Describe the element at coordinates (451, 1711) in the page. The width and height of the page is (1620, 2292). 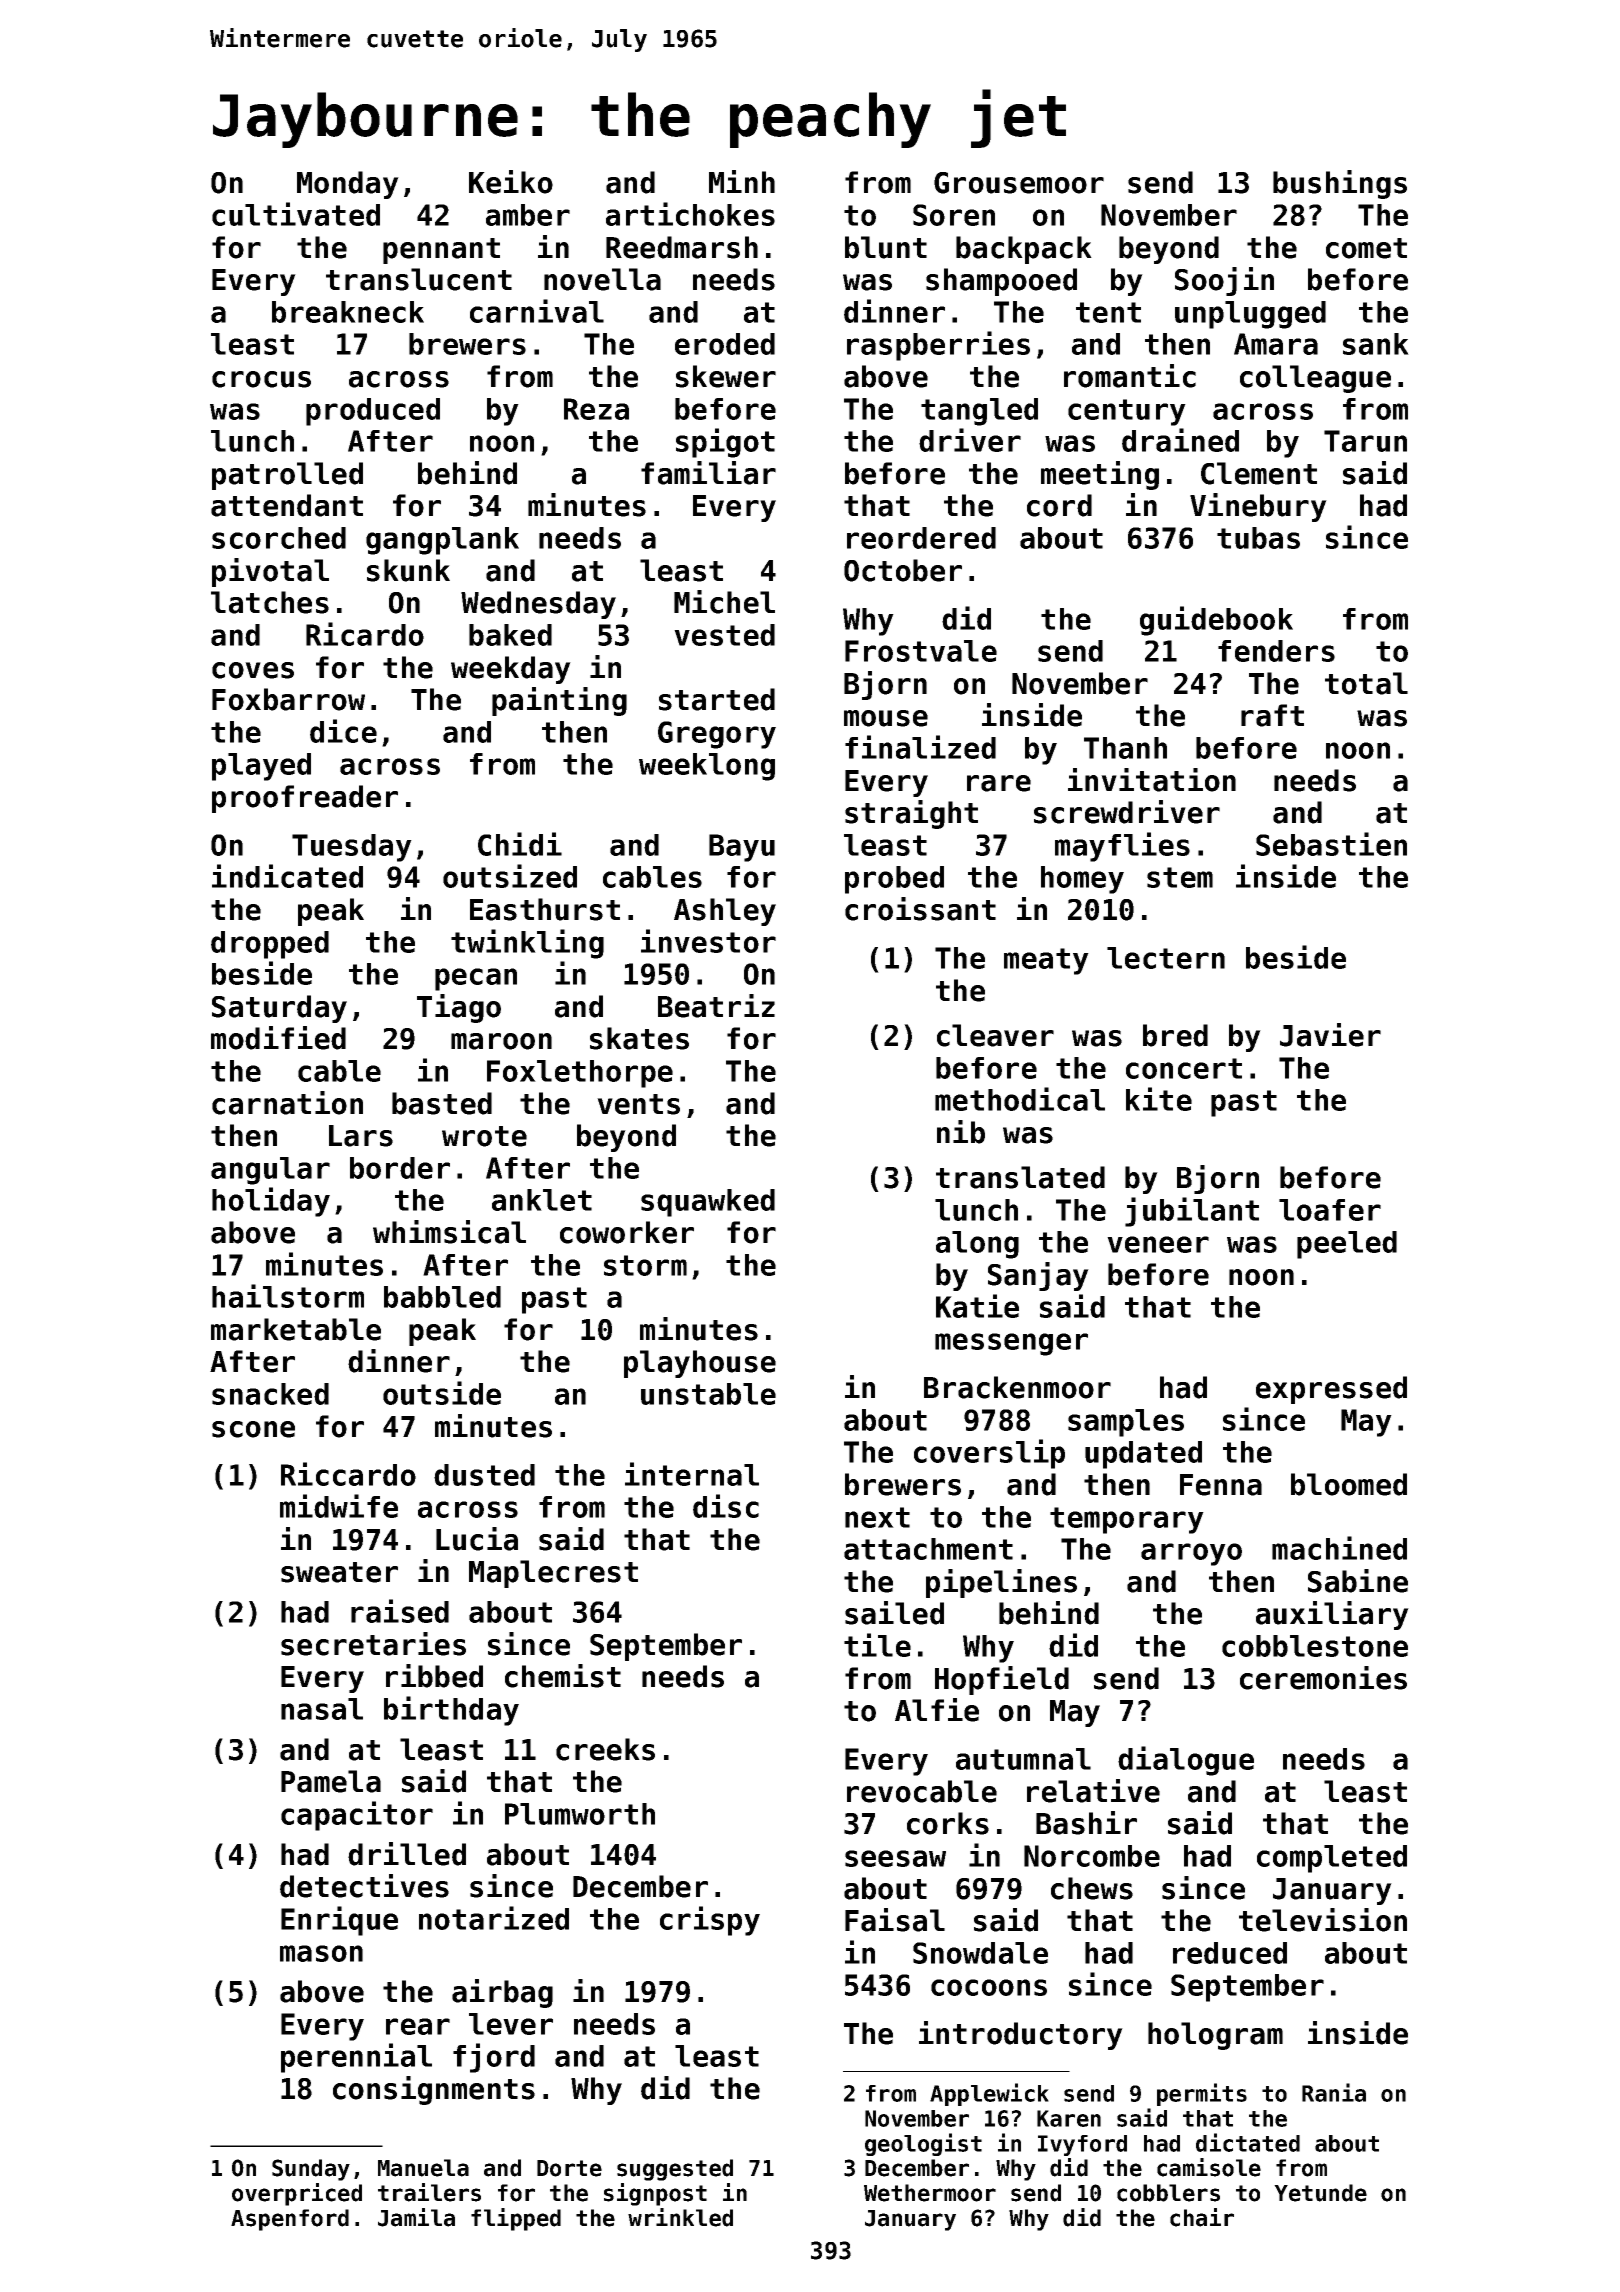
I see `birthday` at that location.
